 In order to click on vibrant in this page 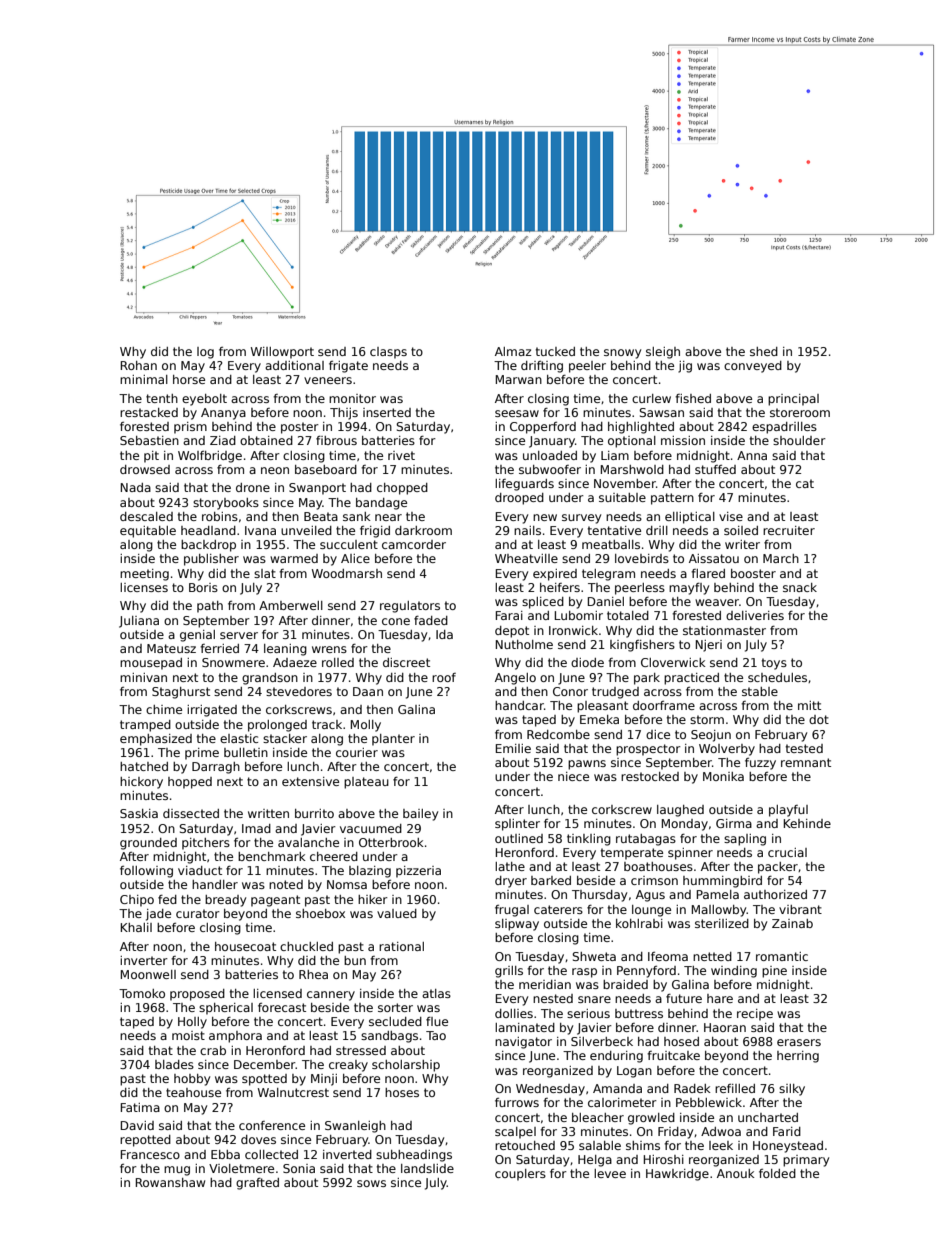, I will do `click(800, 909)`.
